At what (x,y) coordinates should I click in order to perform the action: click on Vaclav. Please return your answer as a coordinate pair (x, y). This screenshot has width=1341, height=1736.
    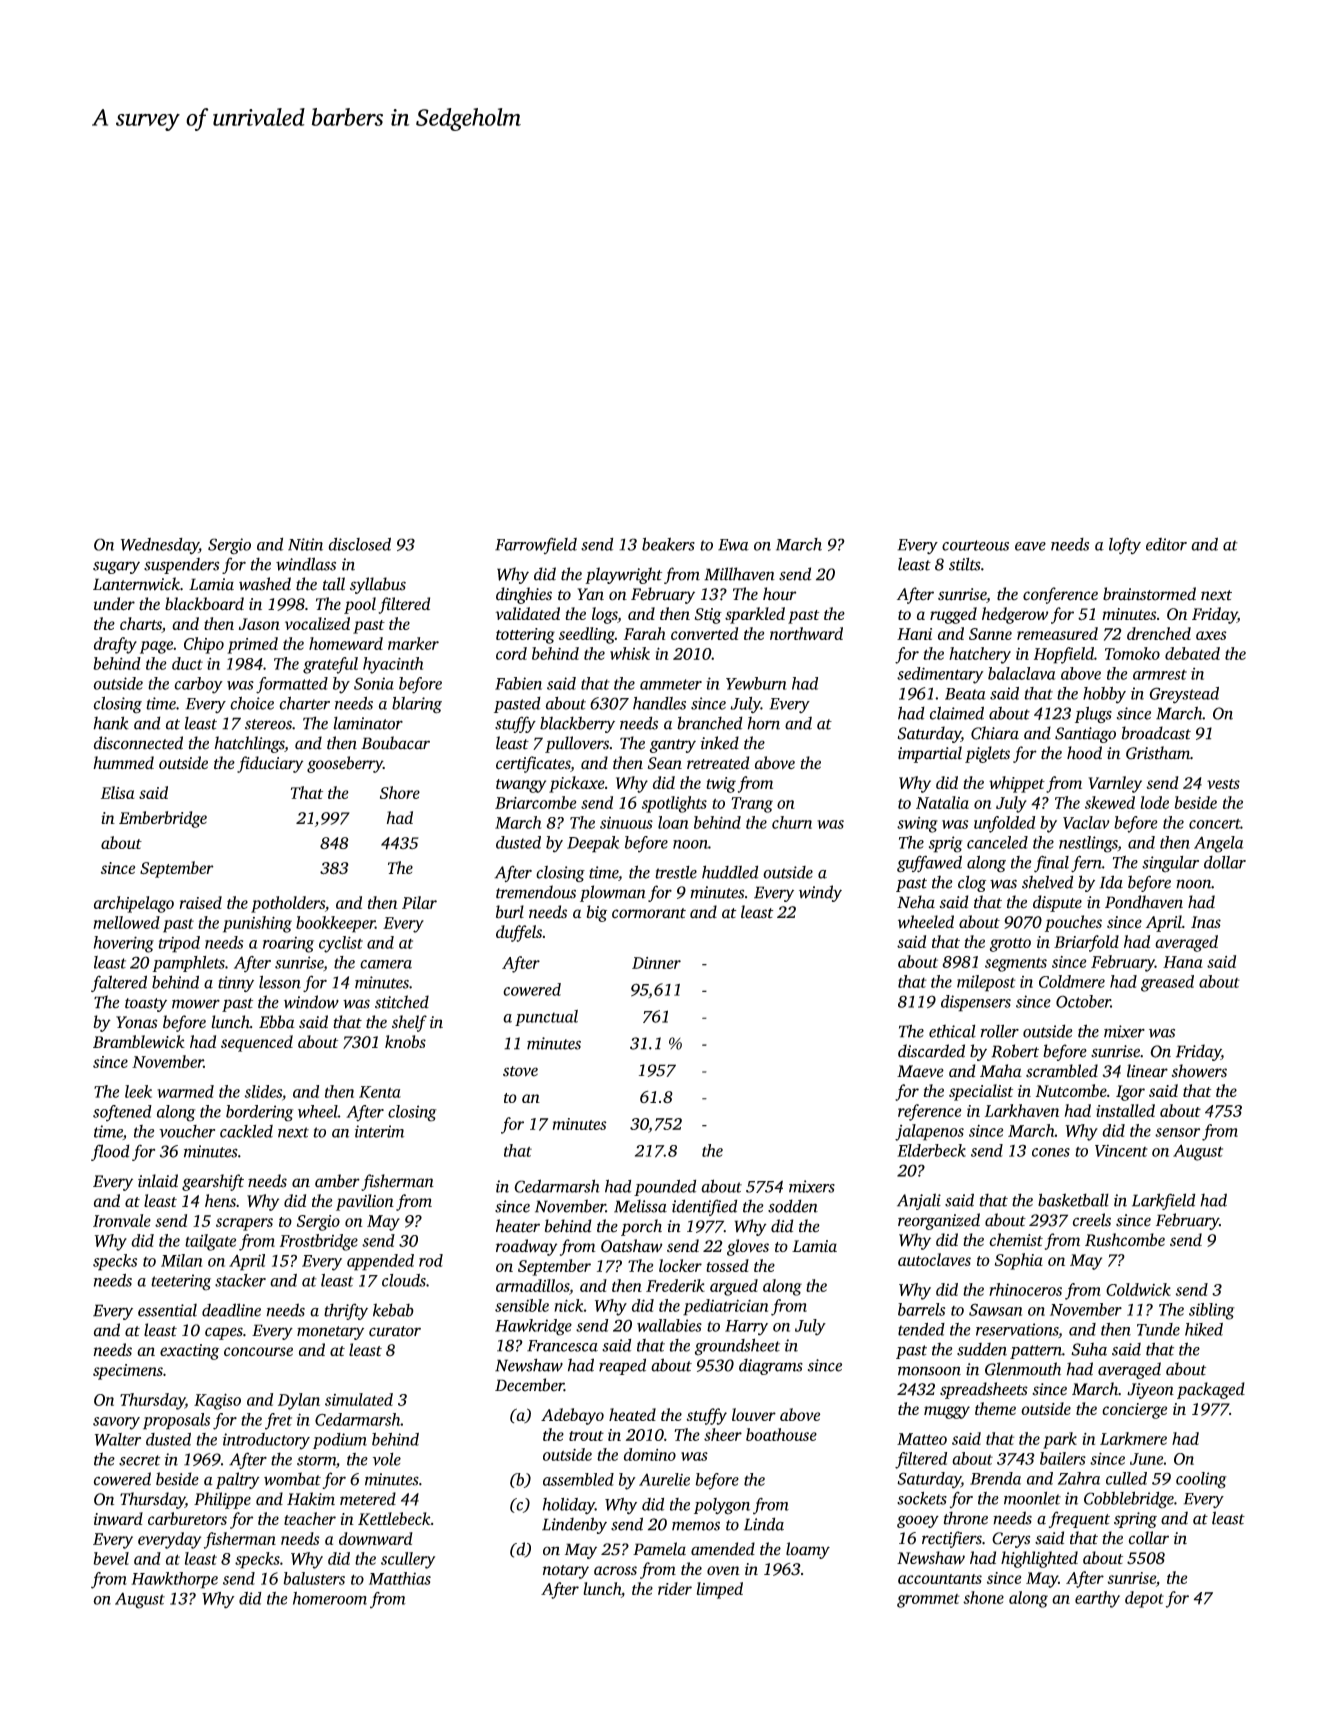
    Looking at the image, I should click on (1086, 822).
